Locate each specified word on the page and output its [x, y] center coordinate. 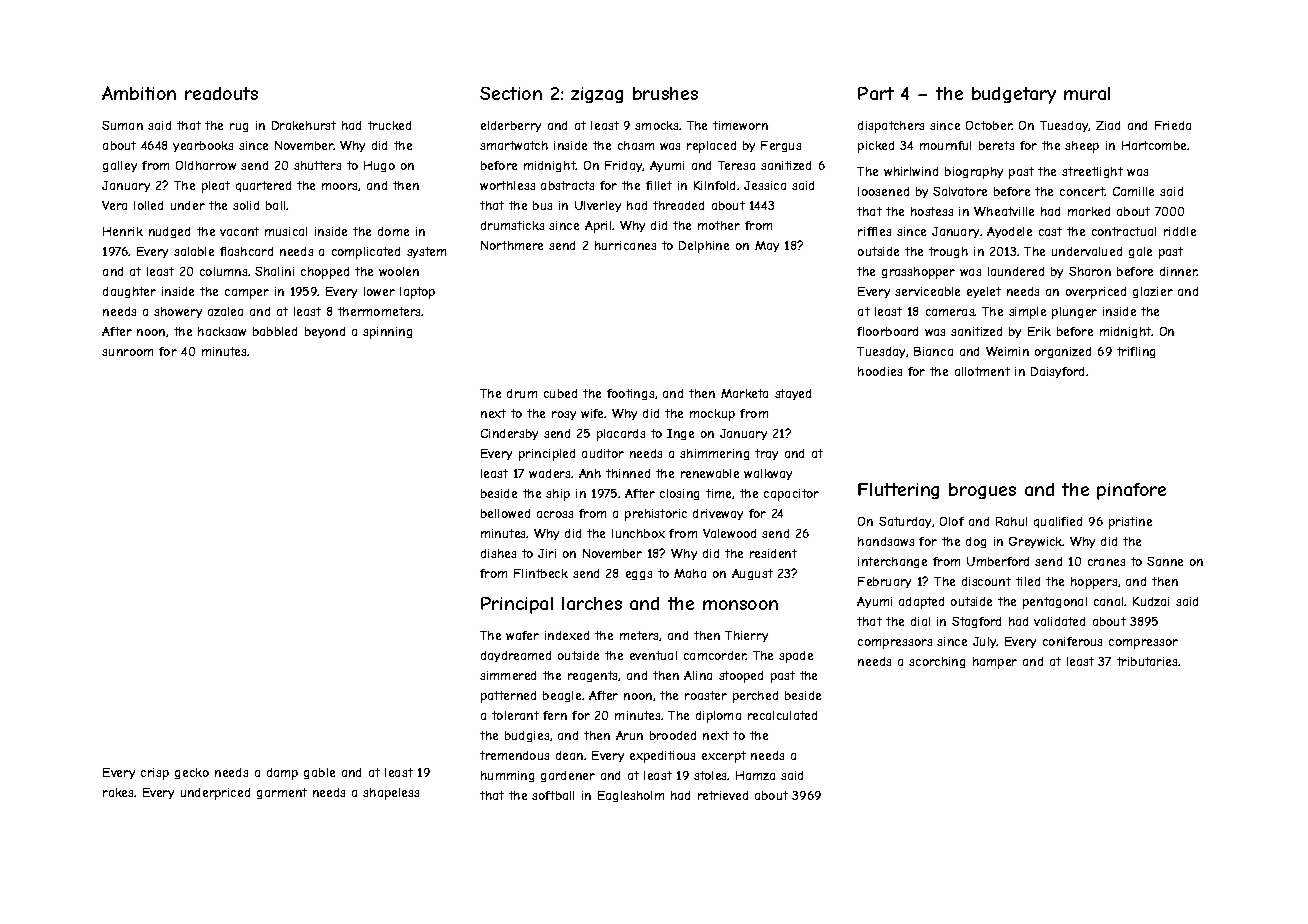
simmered [508, 675]
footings [630, 394]
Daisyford [1057, 372]
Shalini [274, 271]
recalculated [782, 715]
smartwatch [514, 145]
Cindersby [509, 434]
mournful [945, 145]
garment [282, 793]
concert [1082, 191]
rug [239, 127]
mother [719, 225]
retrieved [723, 795]
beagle [562, 696]
